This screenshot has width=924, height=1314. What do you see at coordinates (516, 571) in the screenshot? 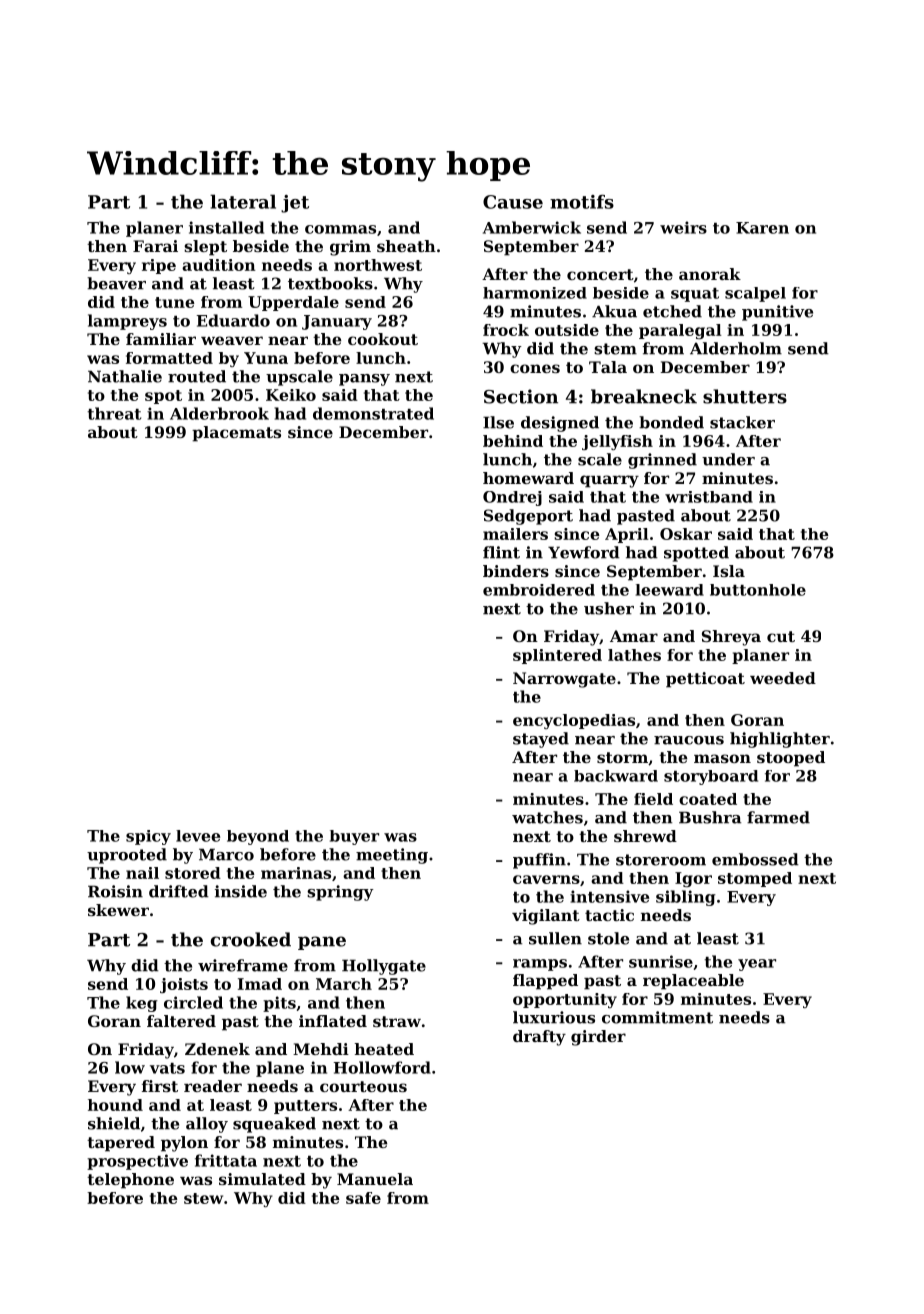
I see `binders` at bounding box center [516, 571].
